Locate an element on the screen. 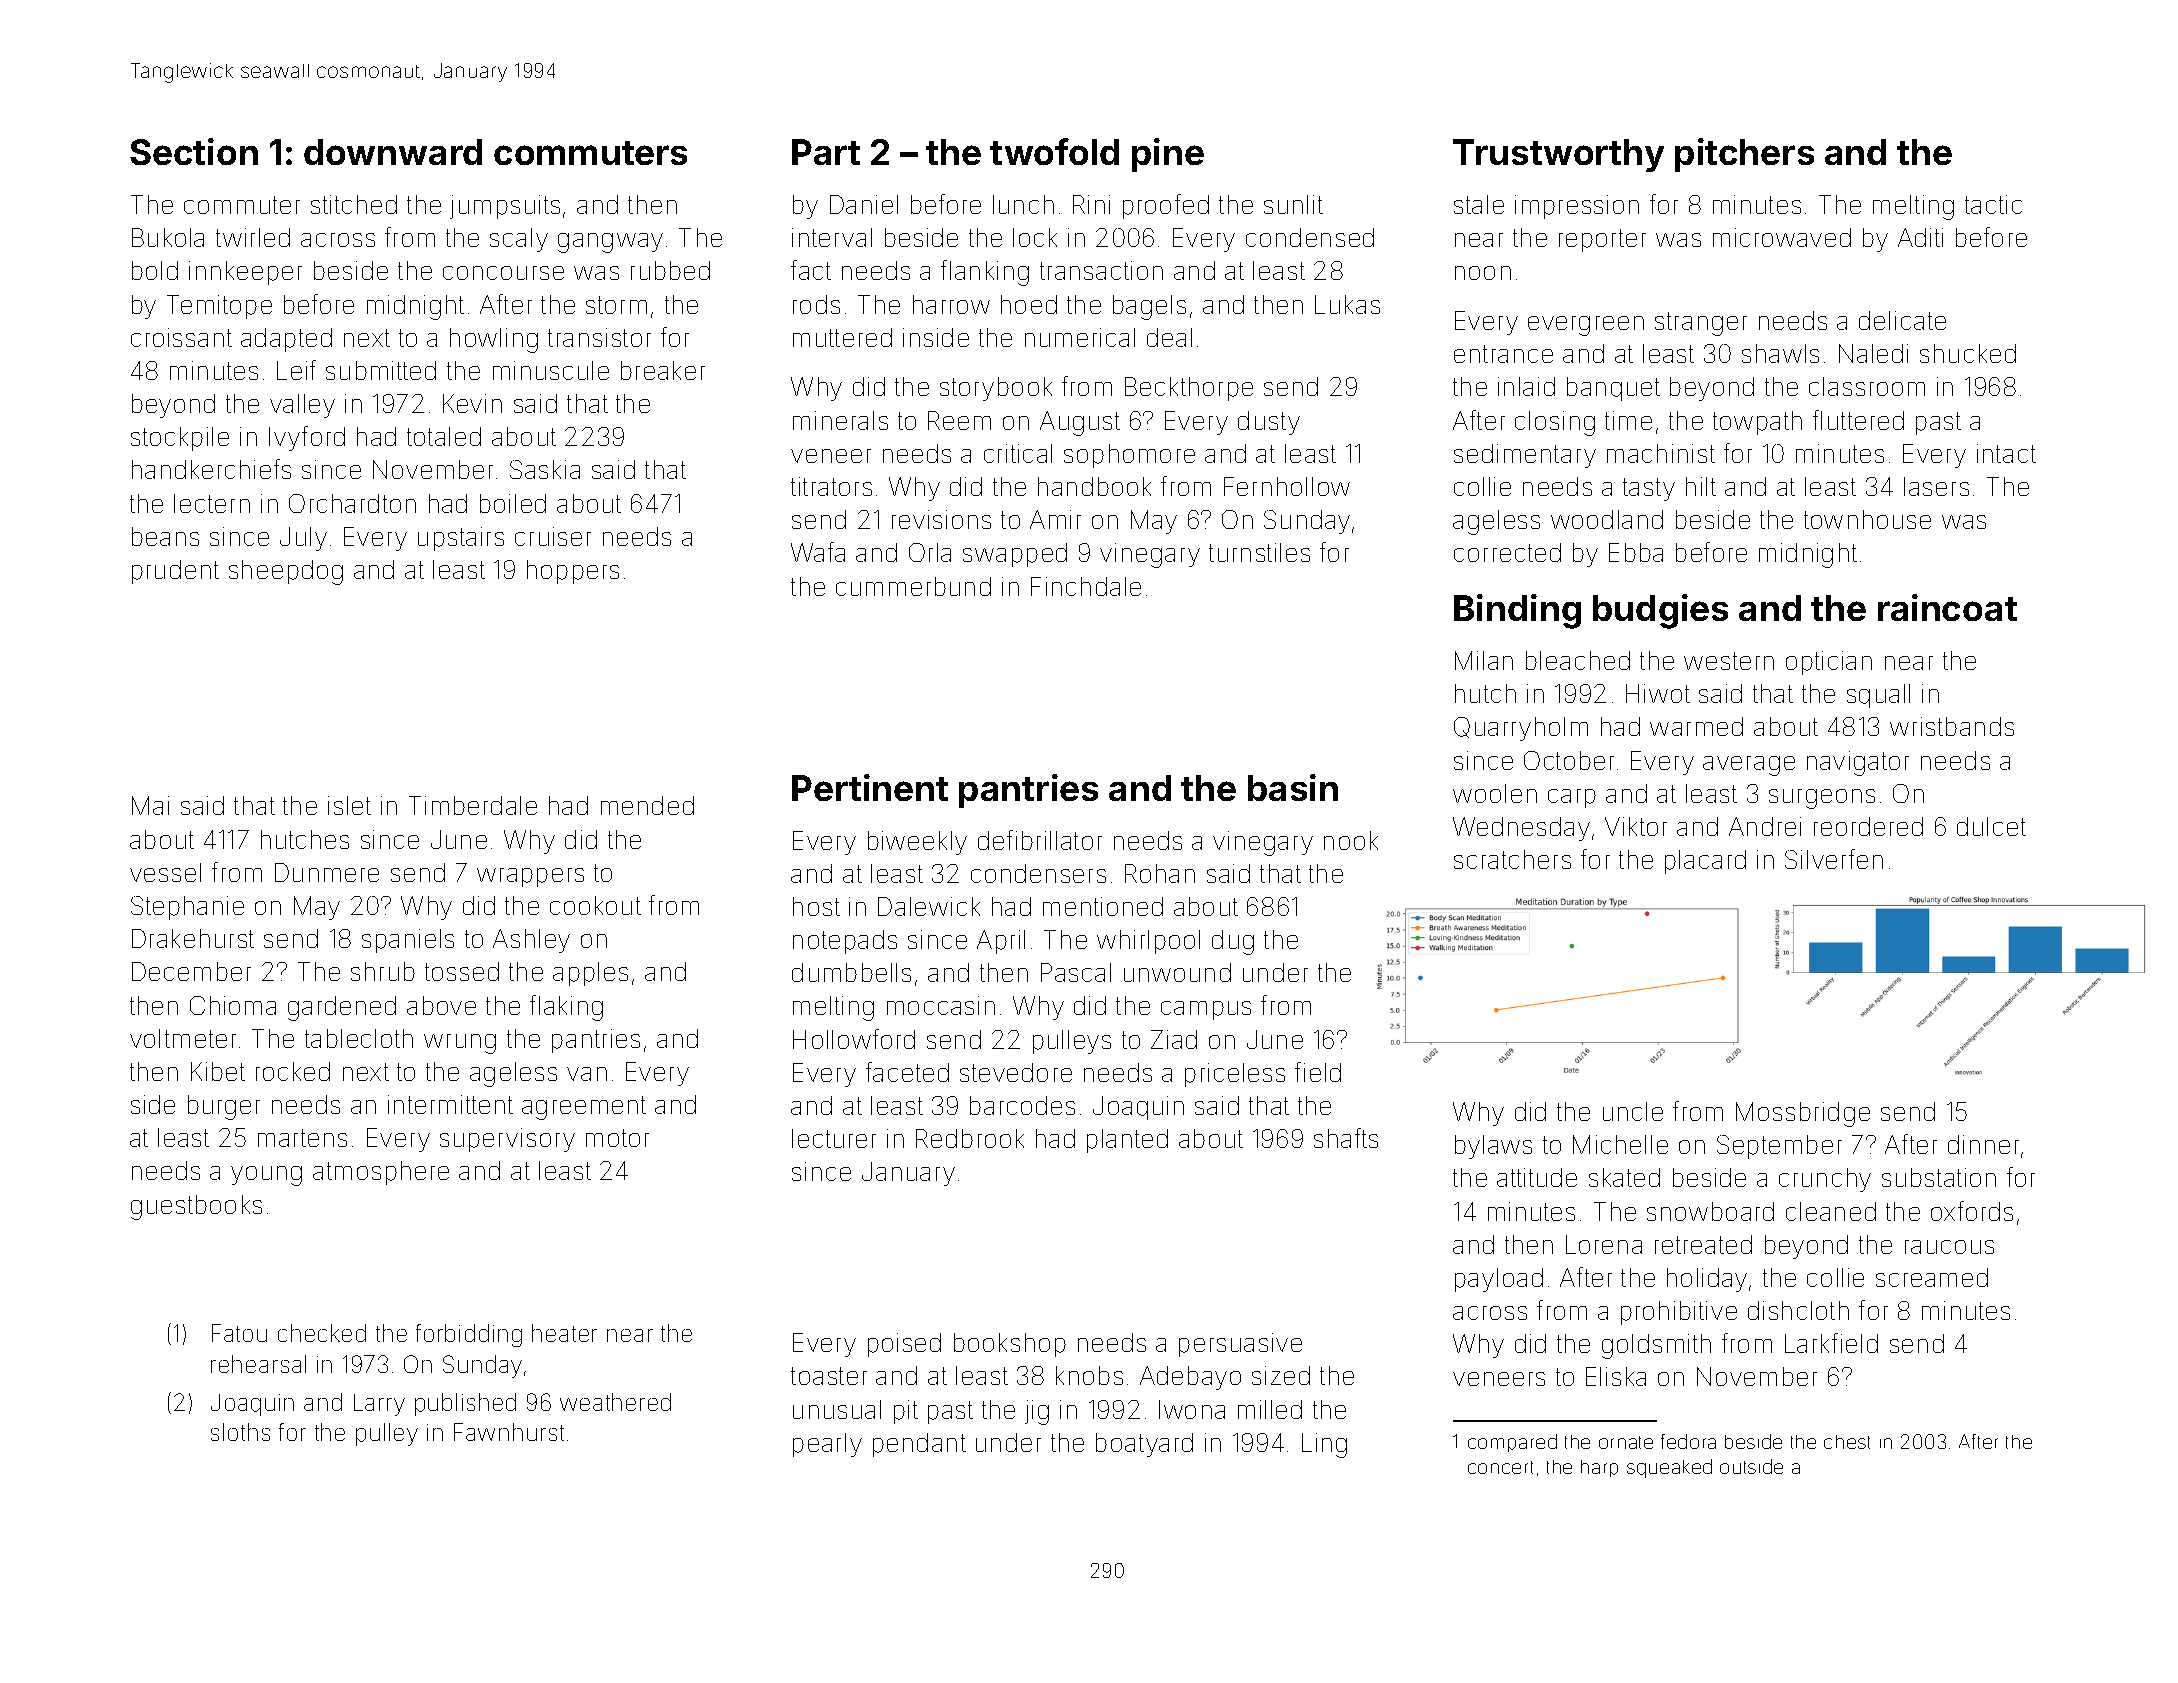 This screenshot has width=2178, height=1683. motor is located at coordinates (617, 1138).
